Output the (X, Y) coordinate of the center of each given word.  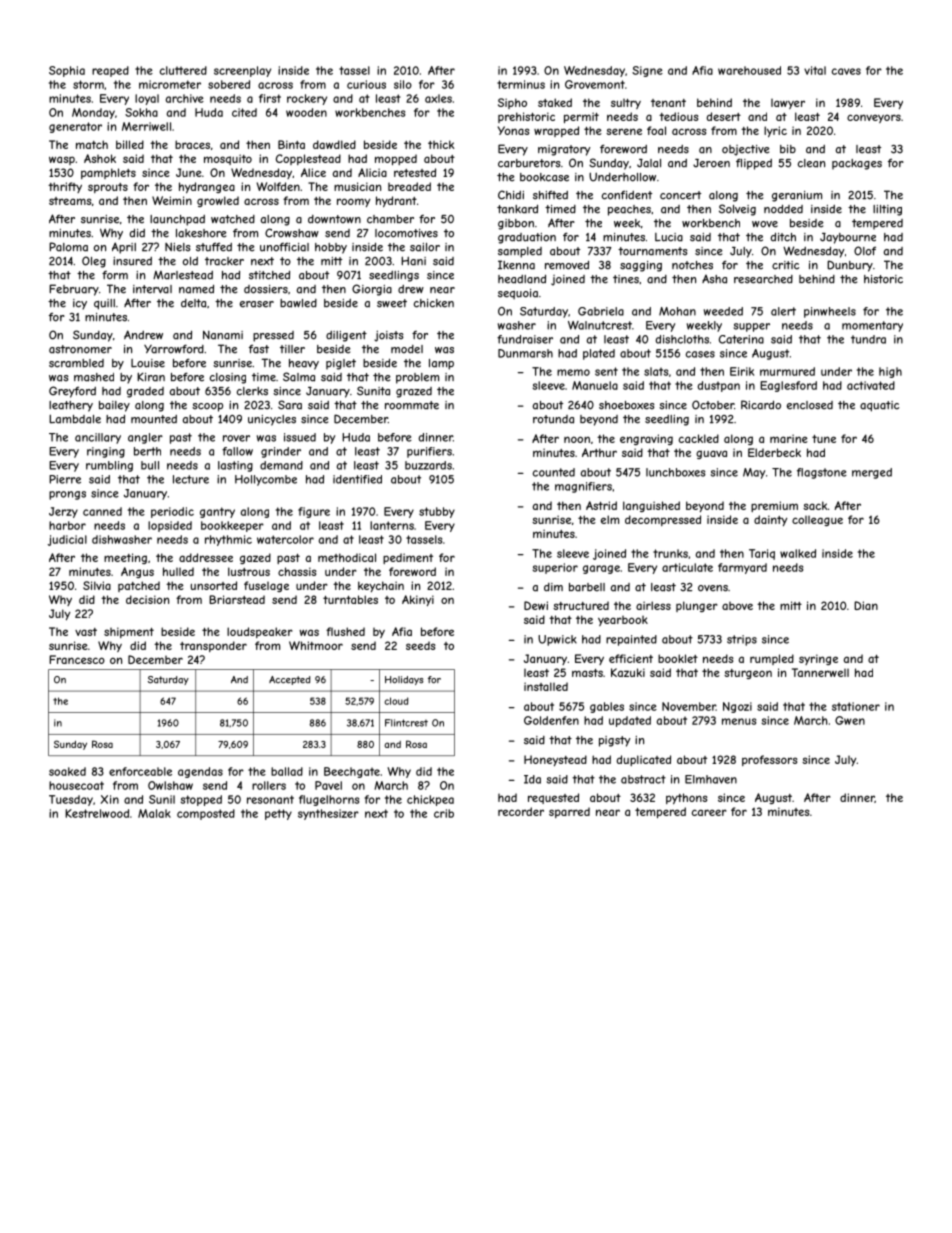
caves (846, 71)
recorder (521, 811)
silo (403, 84)
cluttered (183, 70)
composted (206, 814)
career (709, 812)
